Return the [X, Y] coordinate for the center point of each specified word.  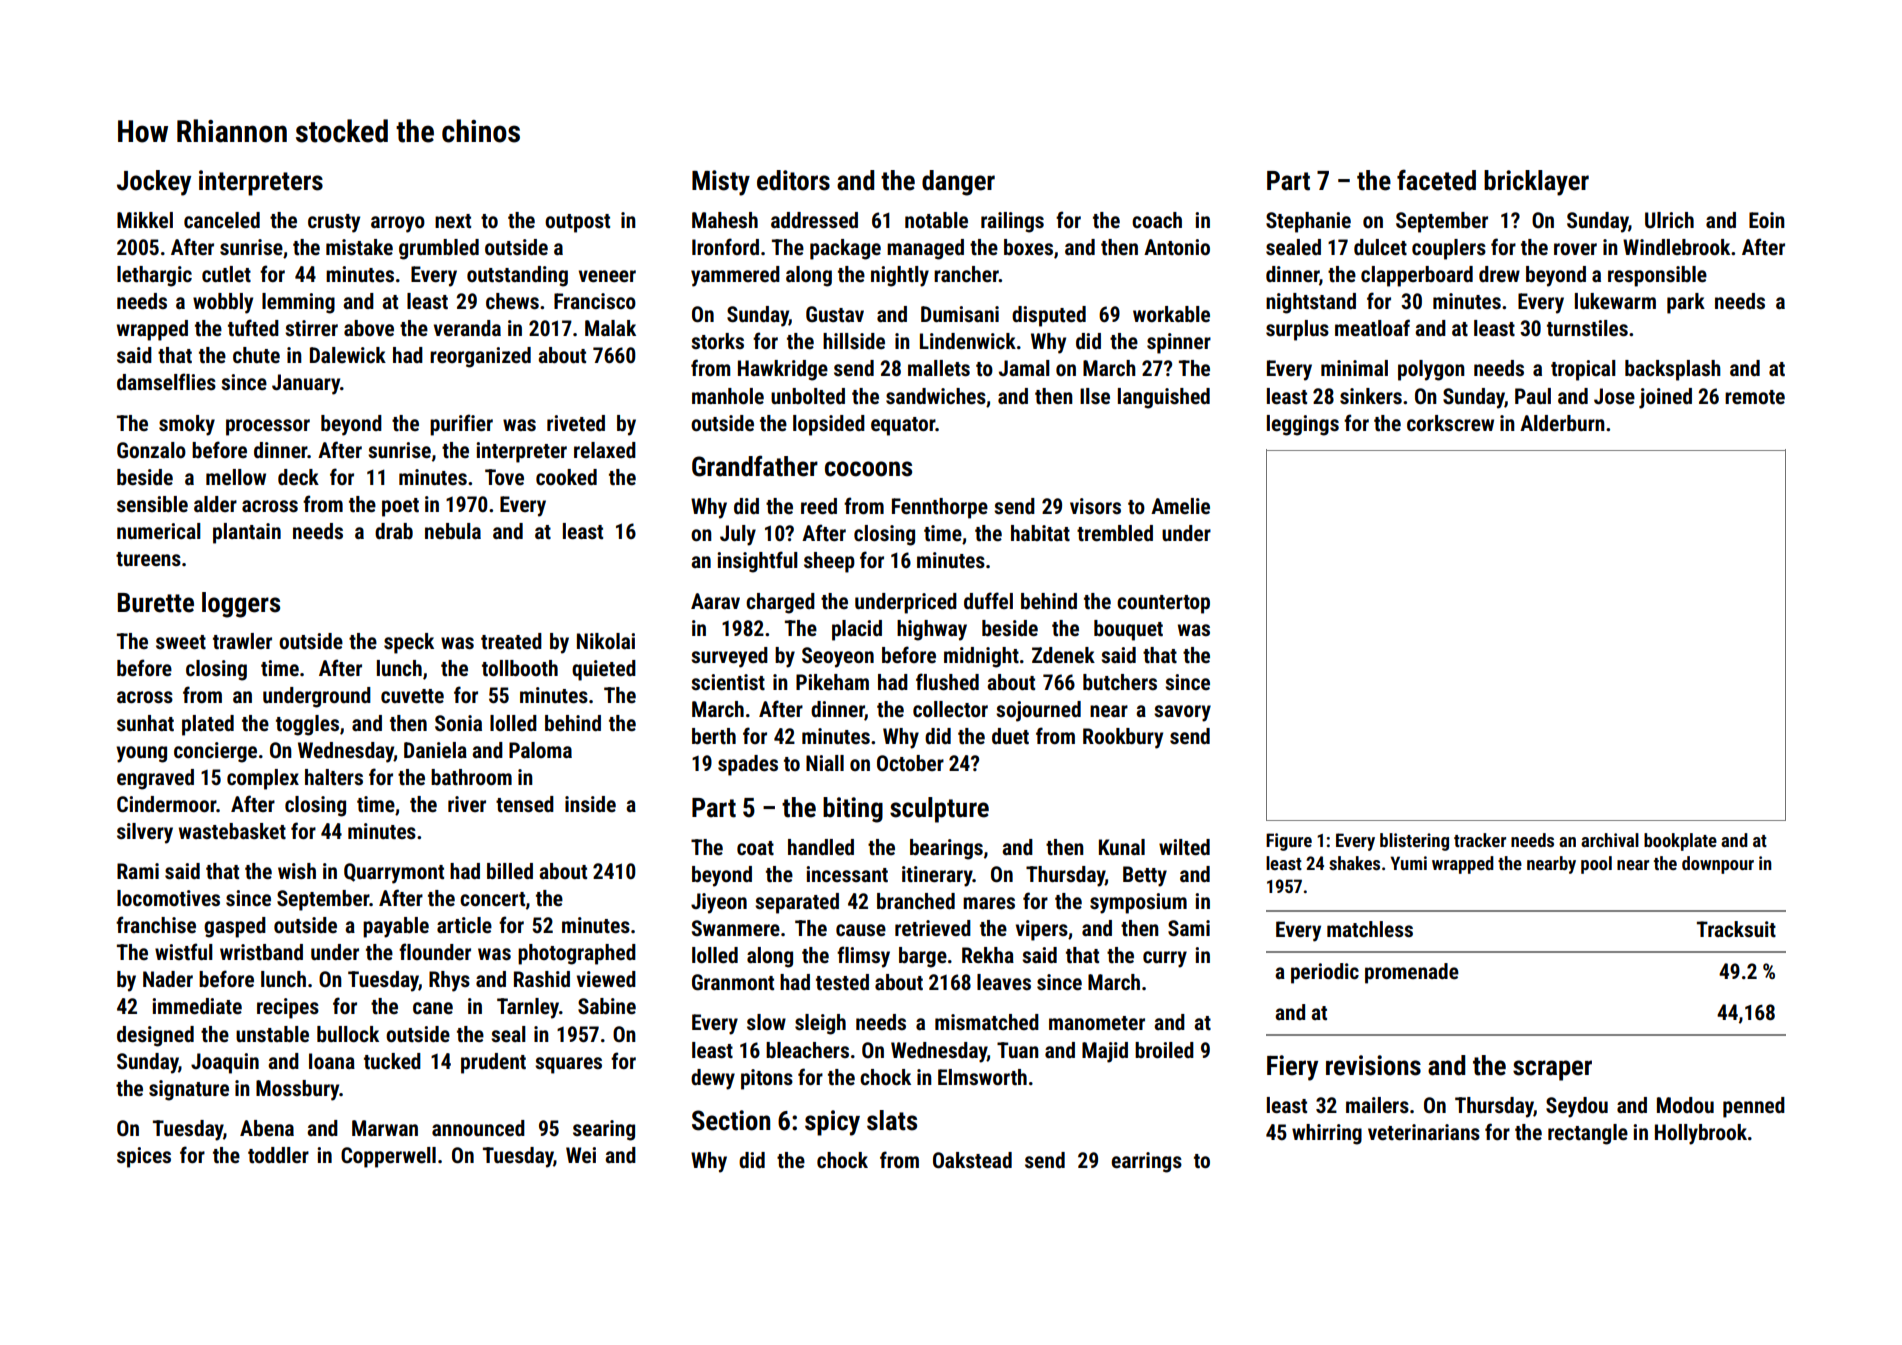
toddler [278, 1155]
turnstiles [1587, 328]
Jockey [154, 183]
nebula [453, 531]
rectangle [1588, 1134]
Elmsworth [982, 1077]
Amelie [1180, 506]
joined [1665, 398]
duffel [988, 600]
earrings [1146, 1162]
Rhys [449, 981]
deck [298, 477]
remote [1755, 397]
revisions [1373, 1065]
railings [1012, 222]
